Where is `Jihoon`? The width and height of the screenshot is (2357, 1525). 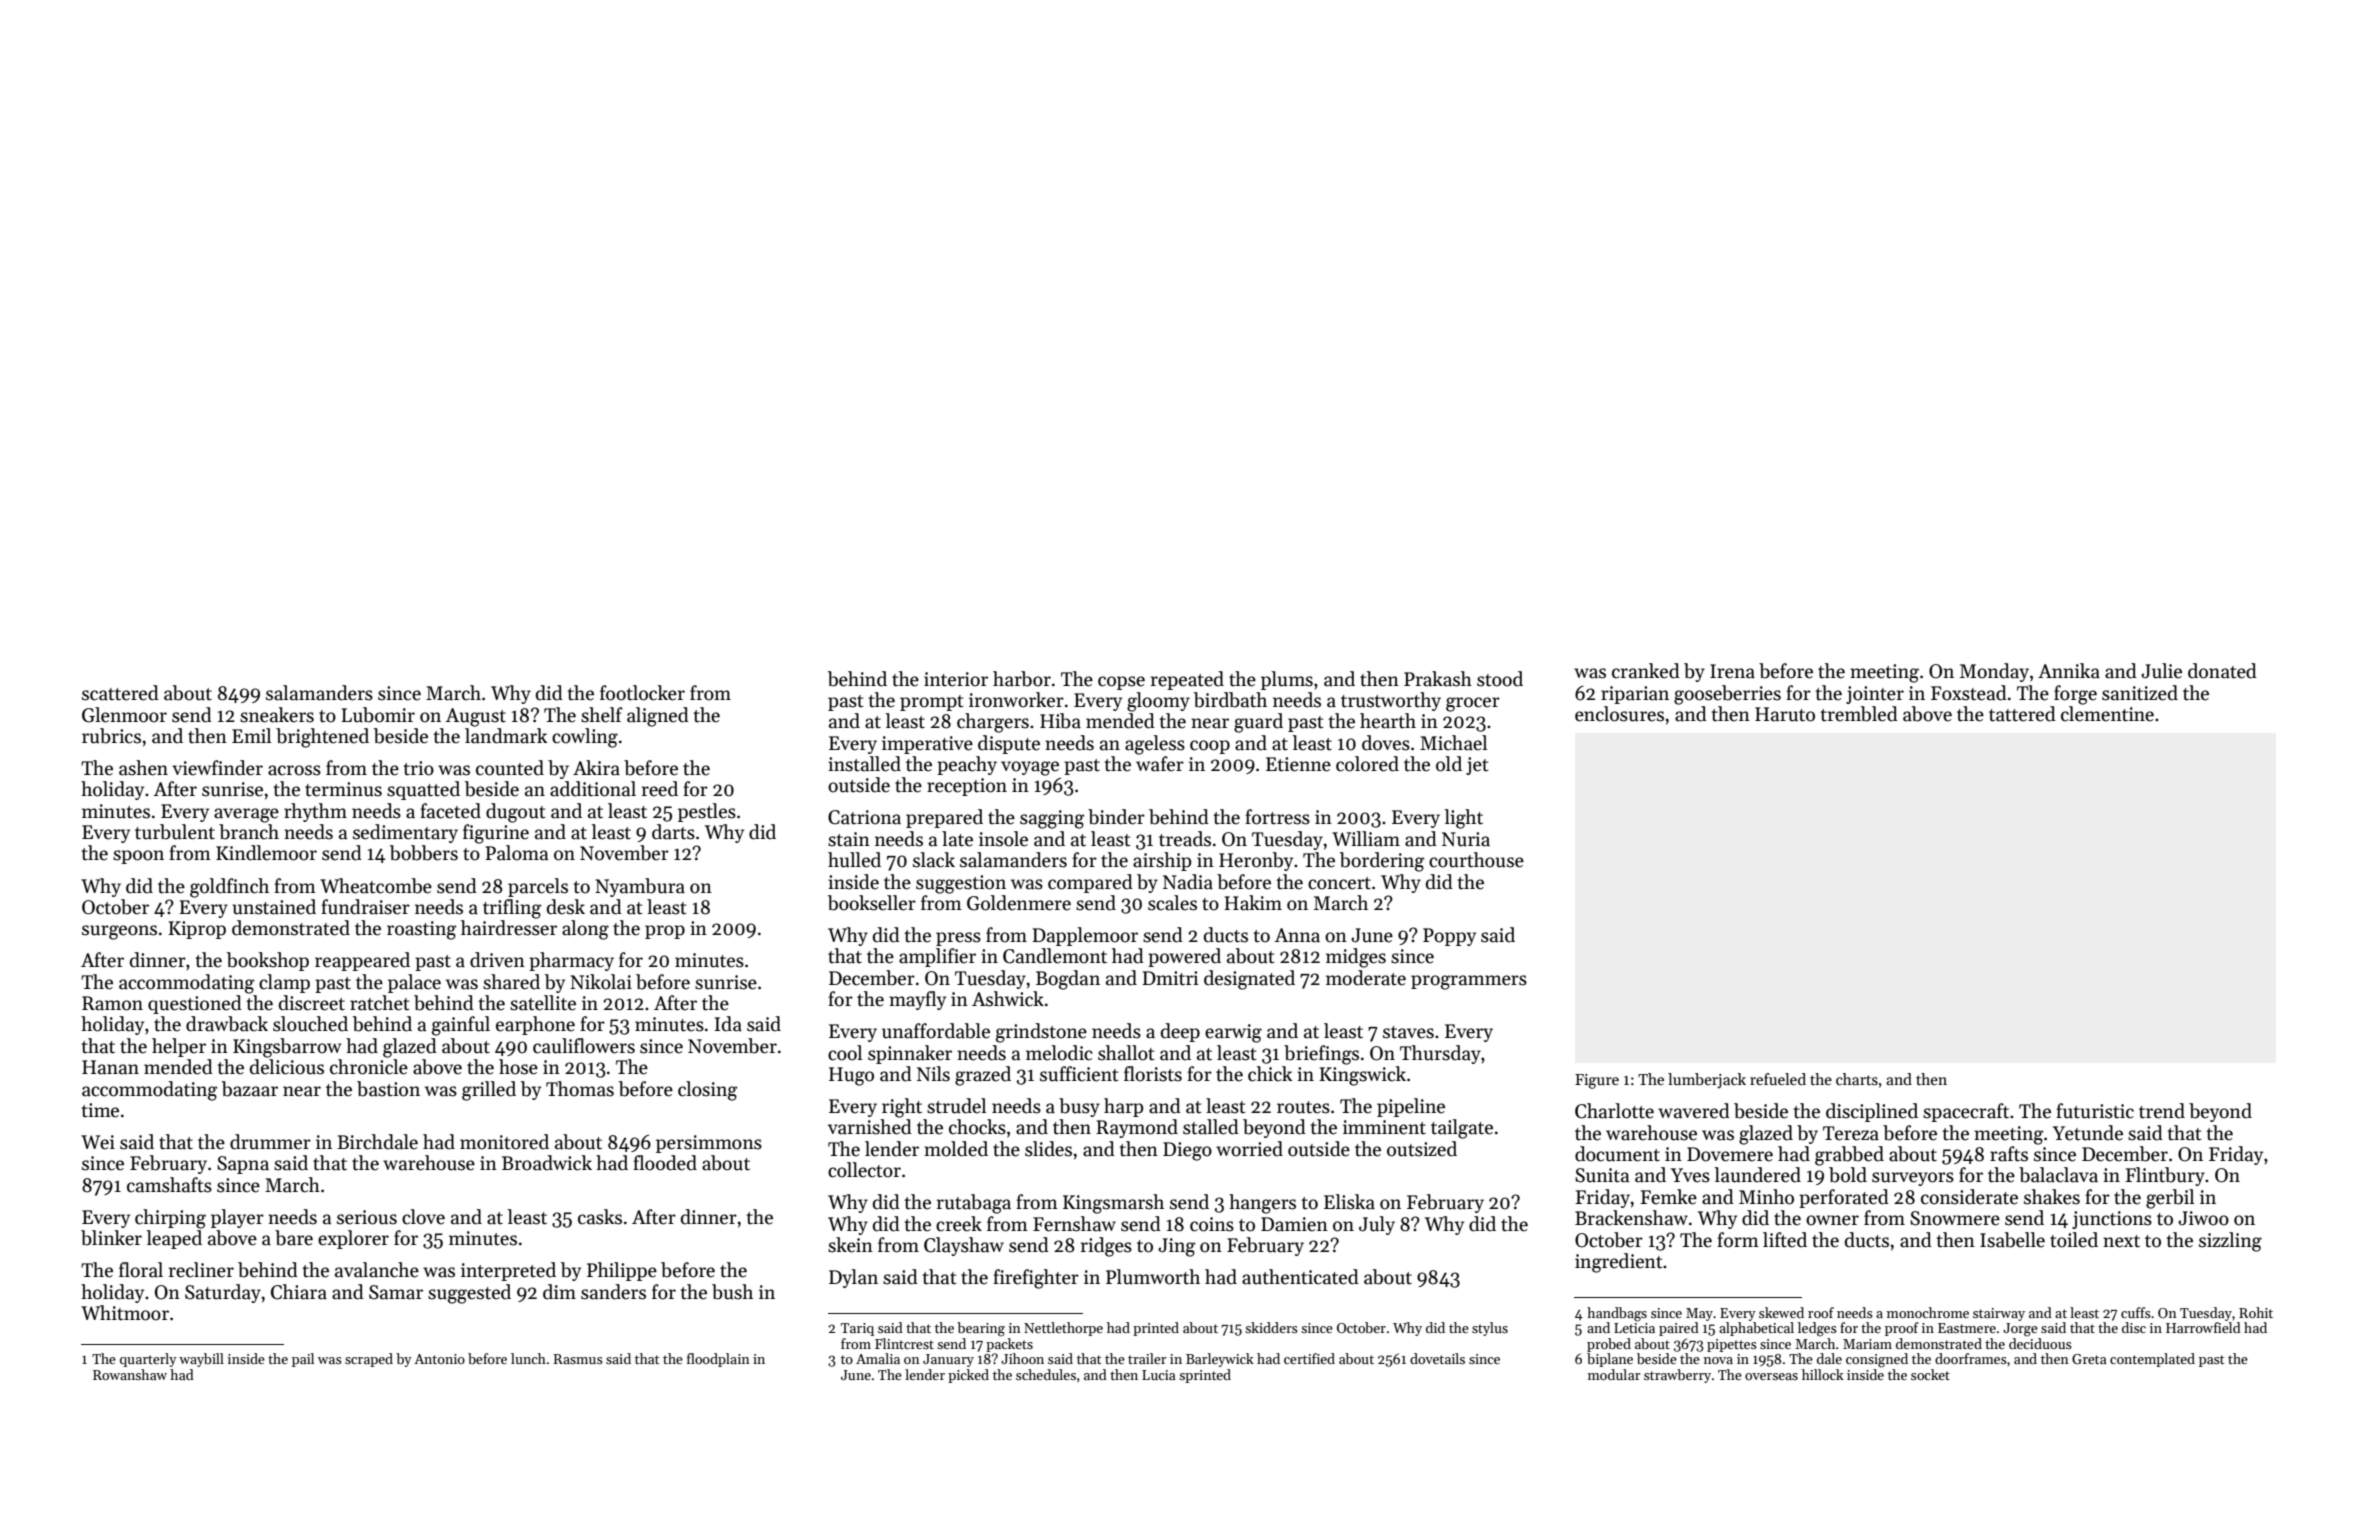
Jihoon is located at coordinates (1022, 1358).
